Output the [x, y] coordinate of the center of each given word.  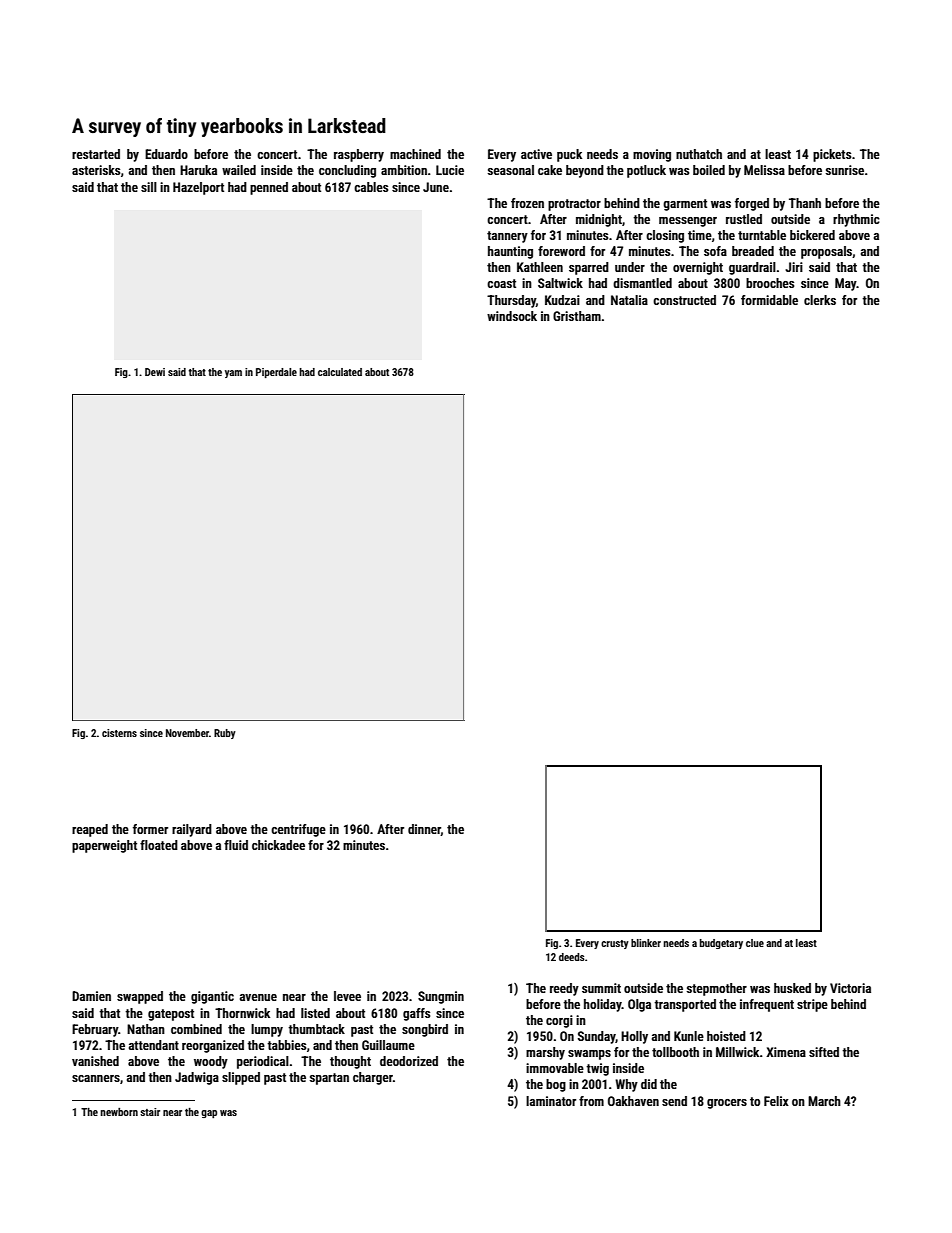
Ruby [225, 734]
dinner [424, 830]
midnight [599, 220]
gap [209, 1114]
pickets [832, 155]
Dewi [155, 372]
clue [755, 943]
